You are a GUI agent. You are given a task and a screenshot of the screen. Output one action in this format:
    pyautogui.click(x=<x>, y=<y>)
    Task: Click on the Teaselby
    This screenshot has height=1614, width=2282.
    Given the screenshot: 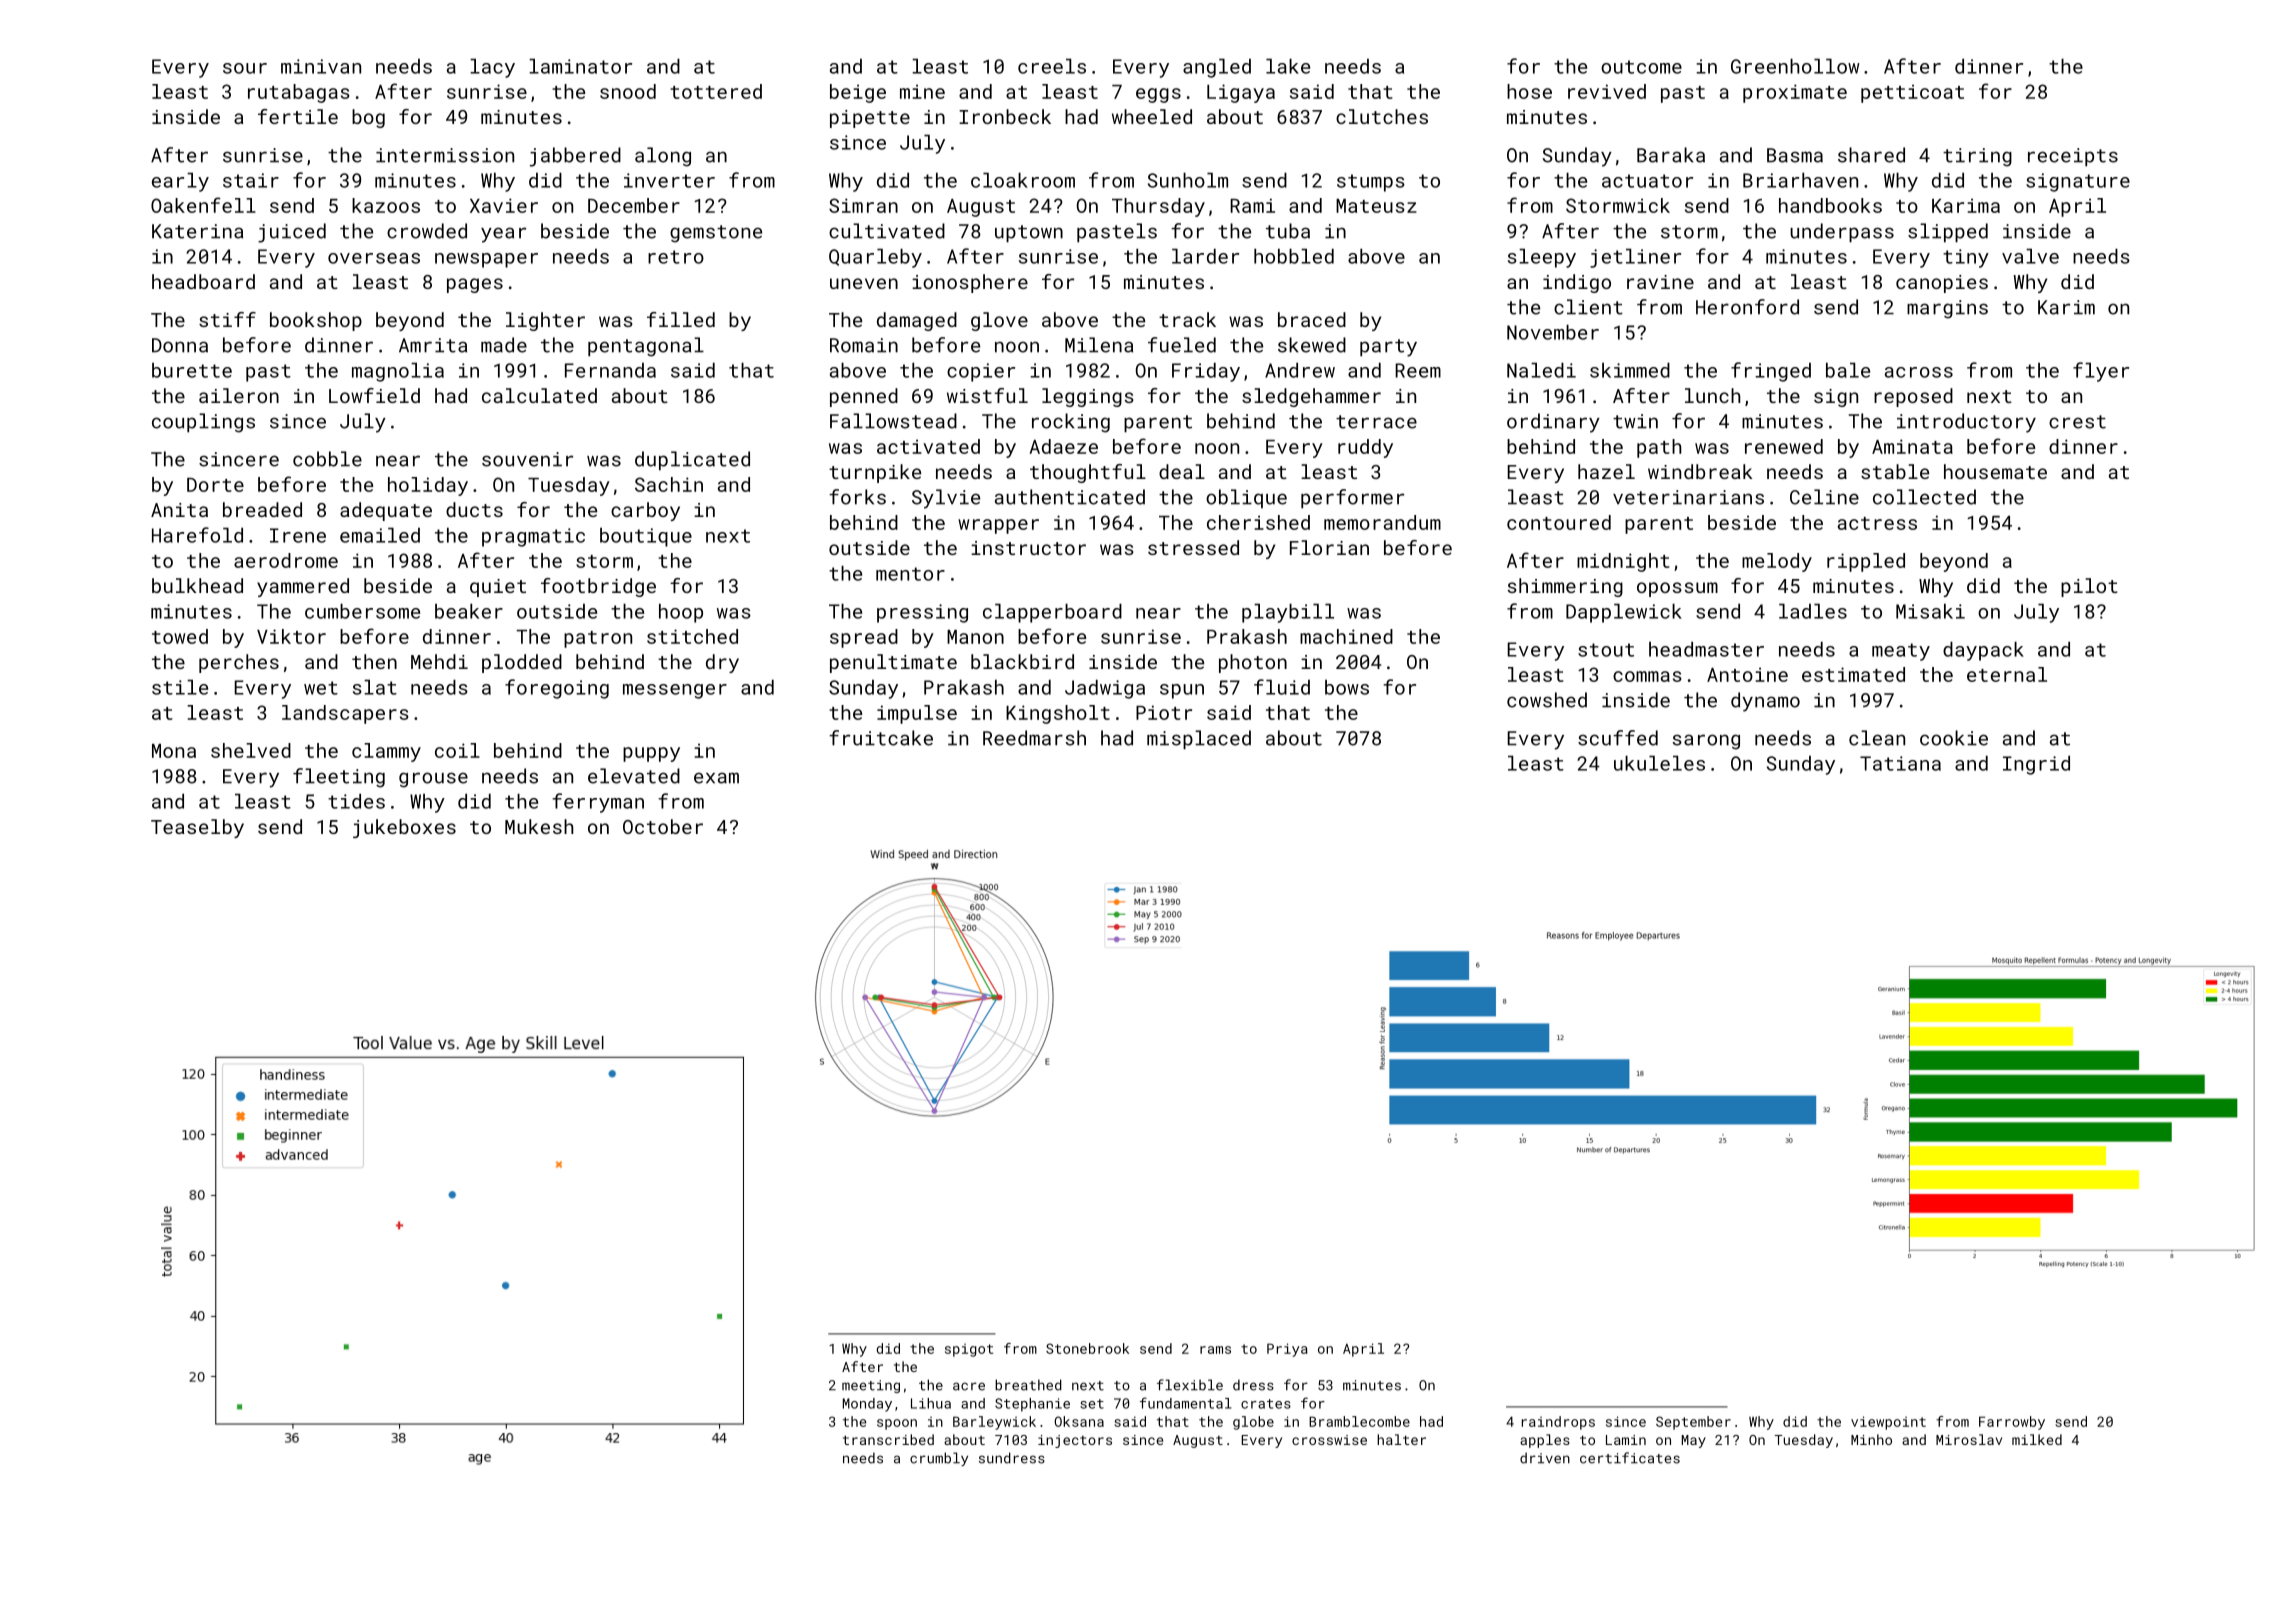 What is the action you would take?
    pyautogui.click(x=197, y=828)
